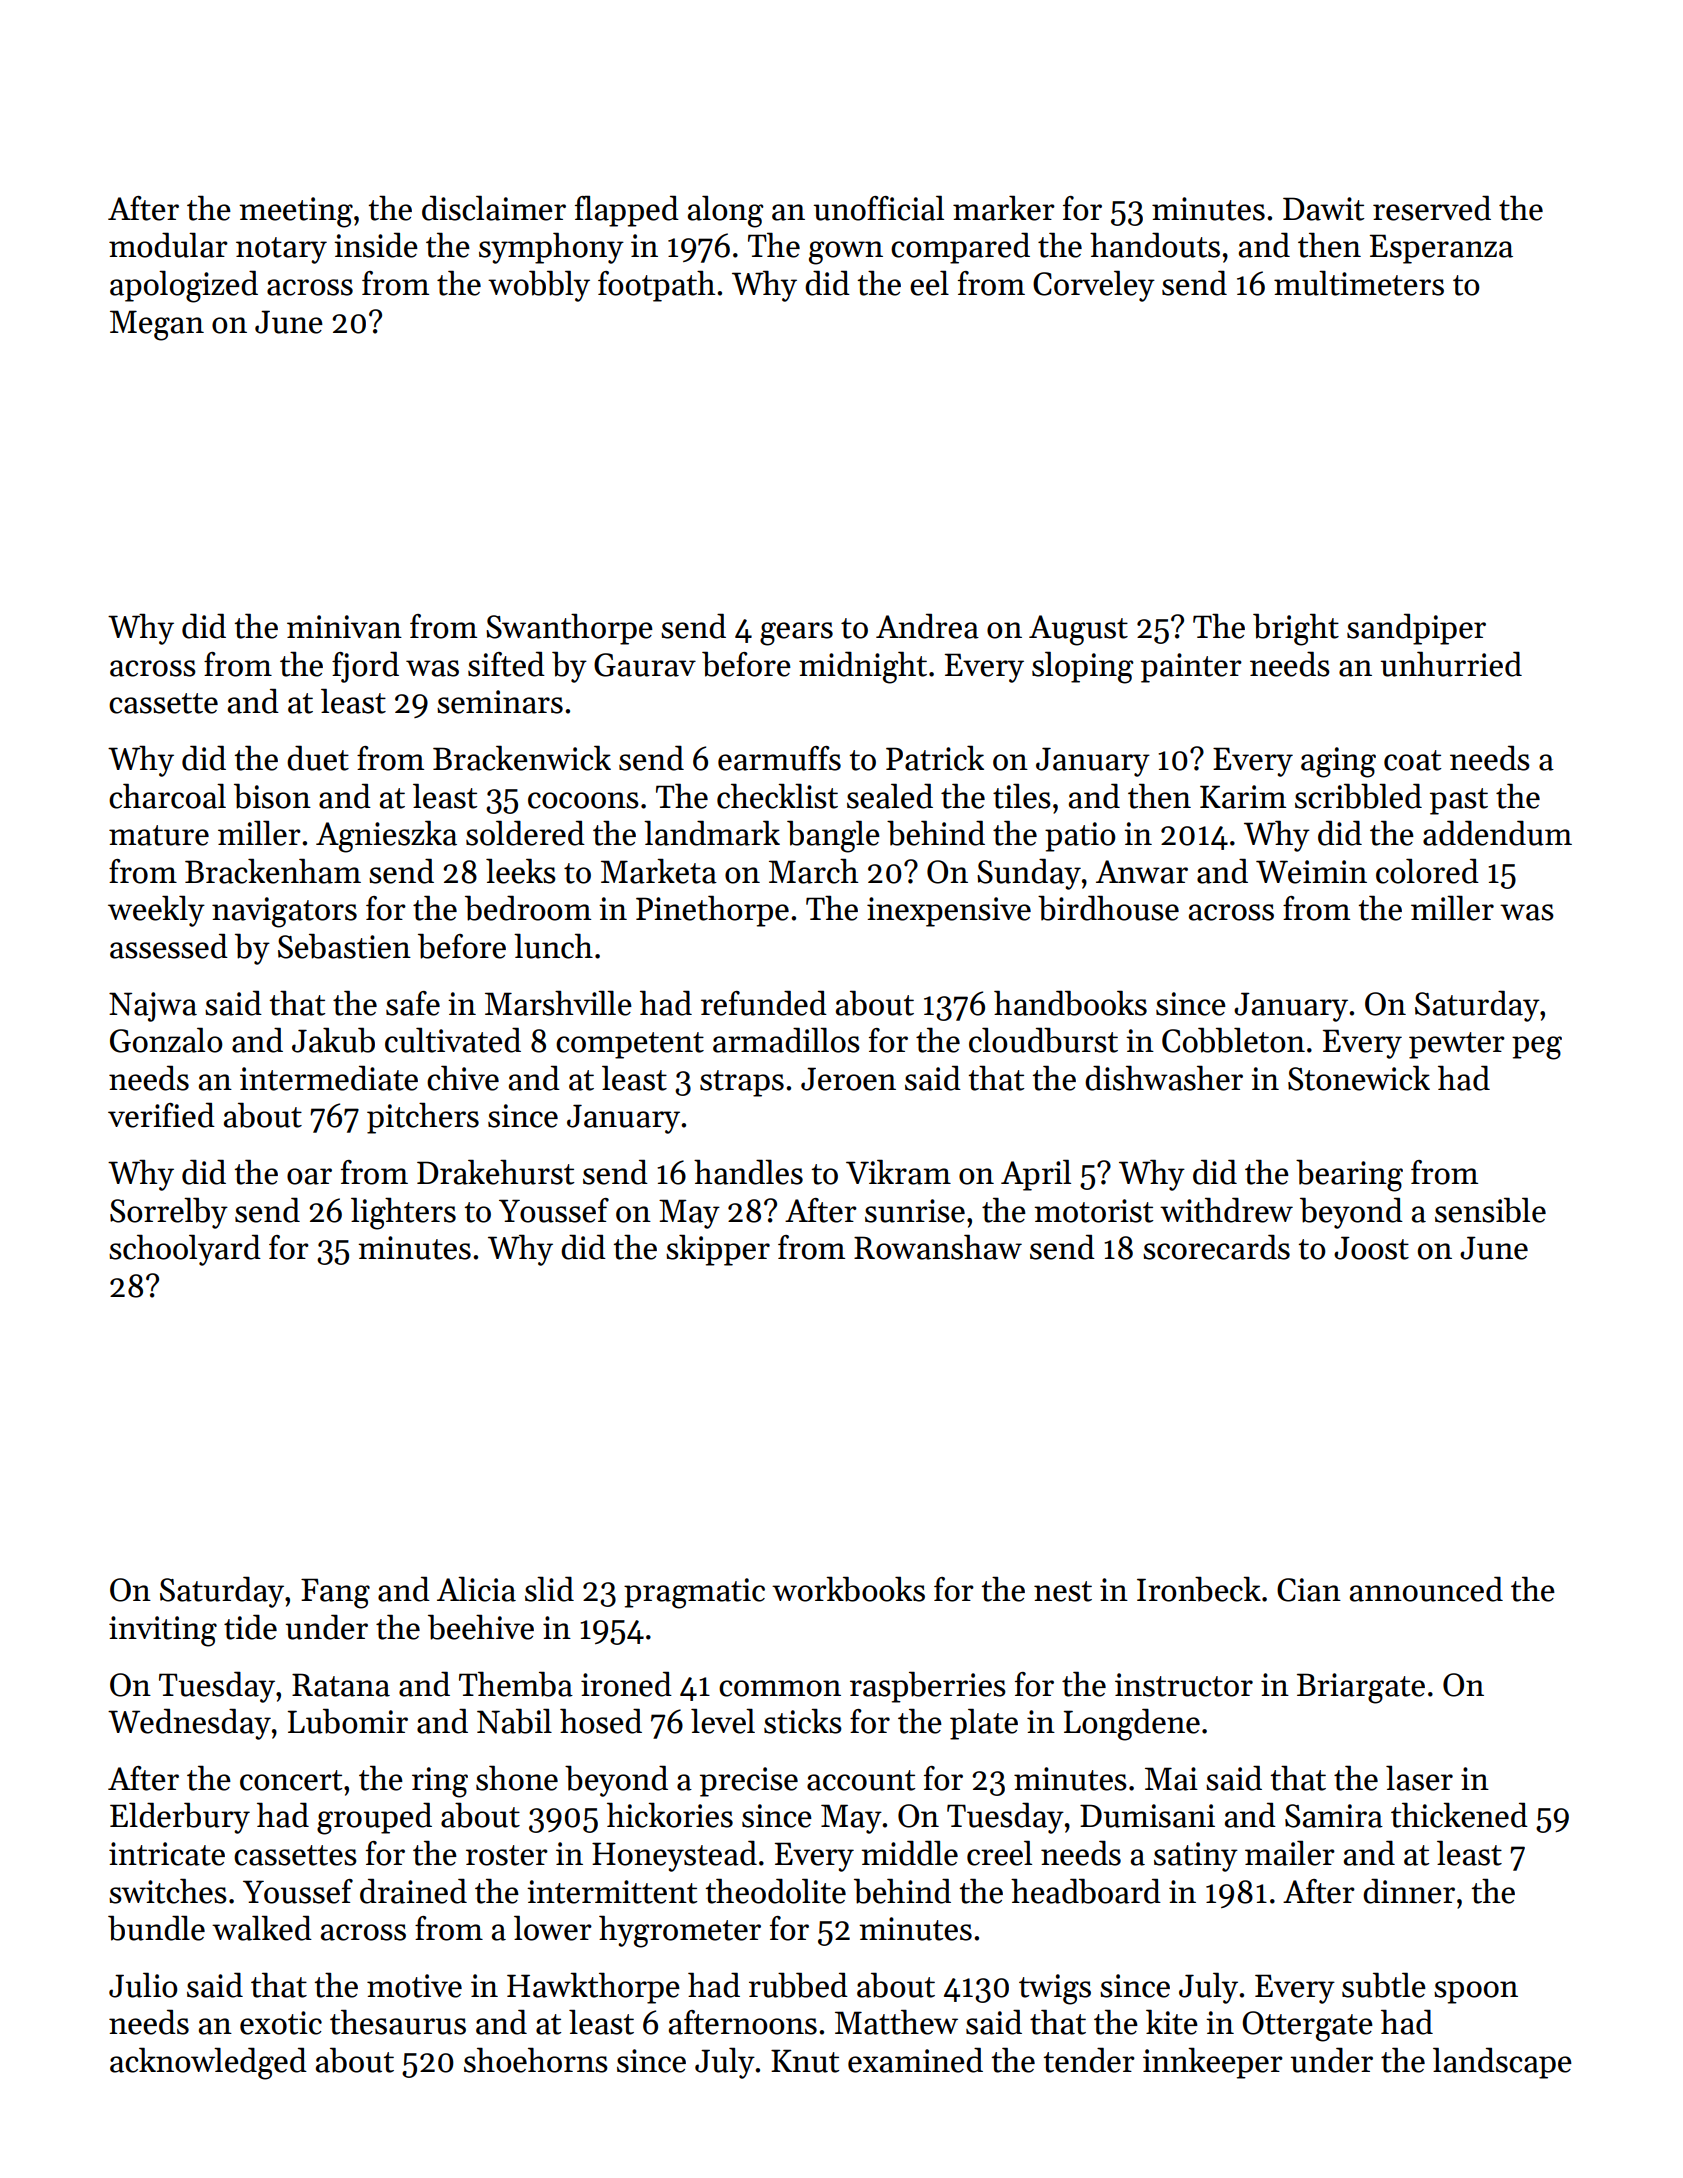 This image has width=1683, height=2178. What do you see at coordinates (927, 626) in the image?
I see `Andrea` at bounding box center [927, 626].
